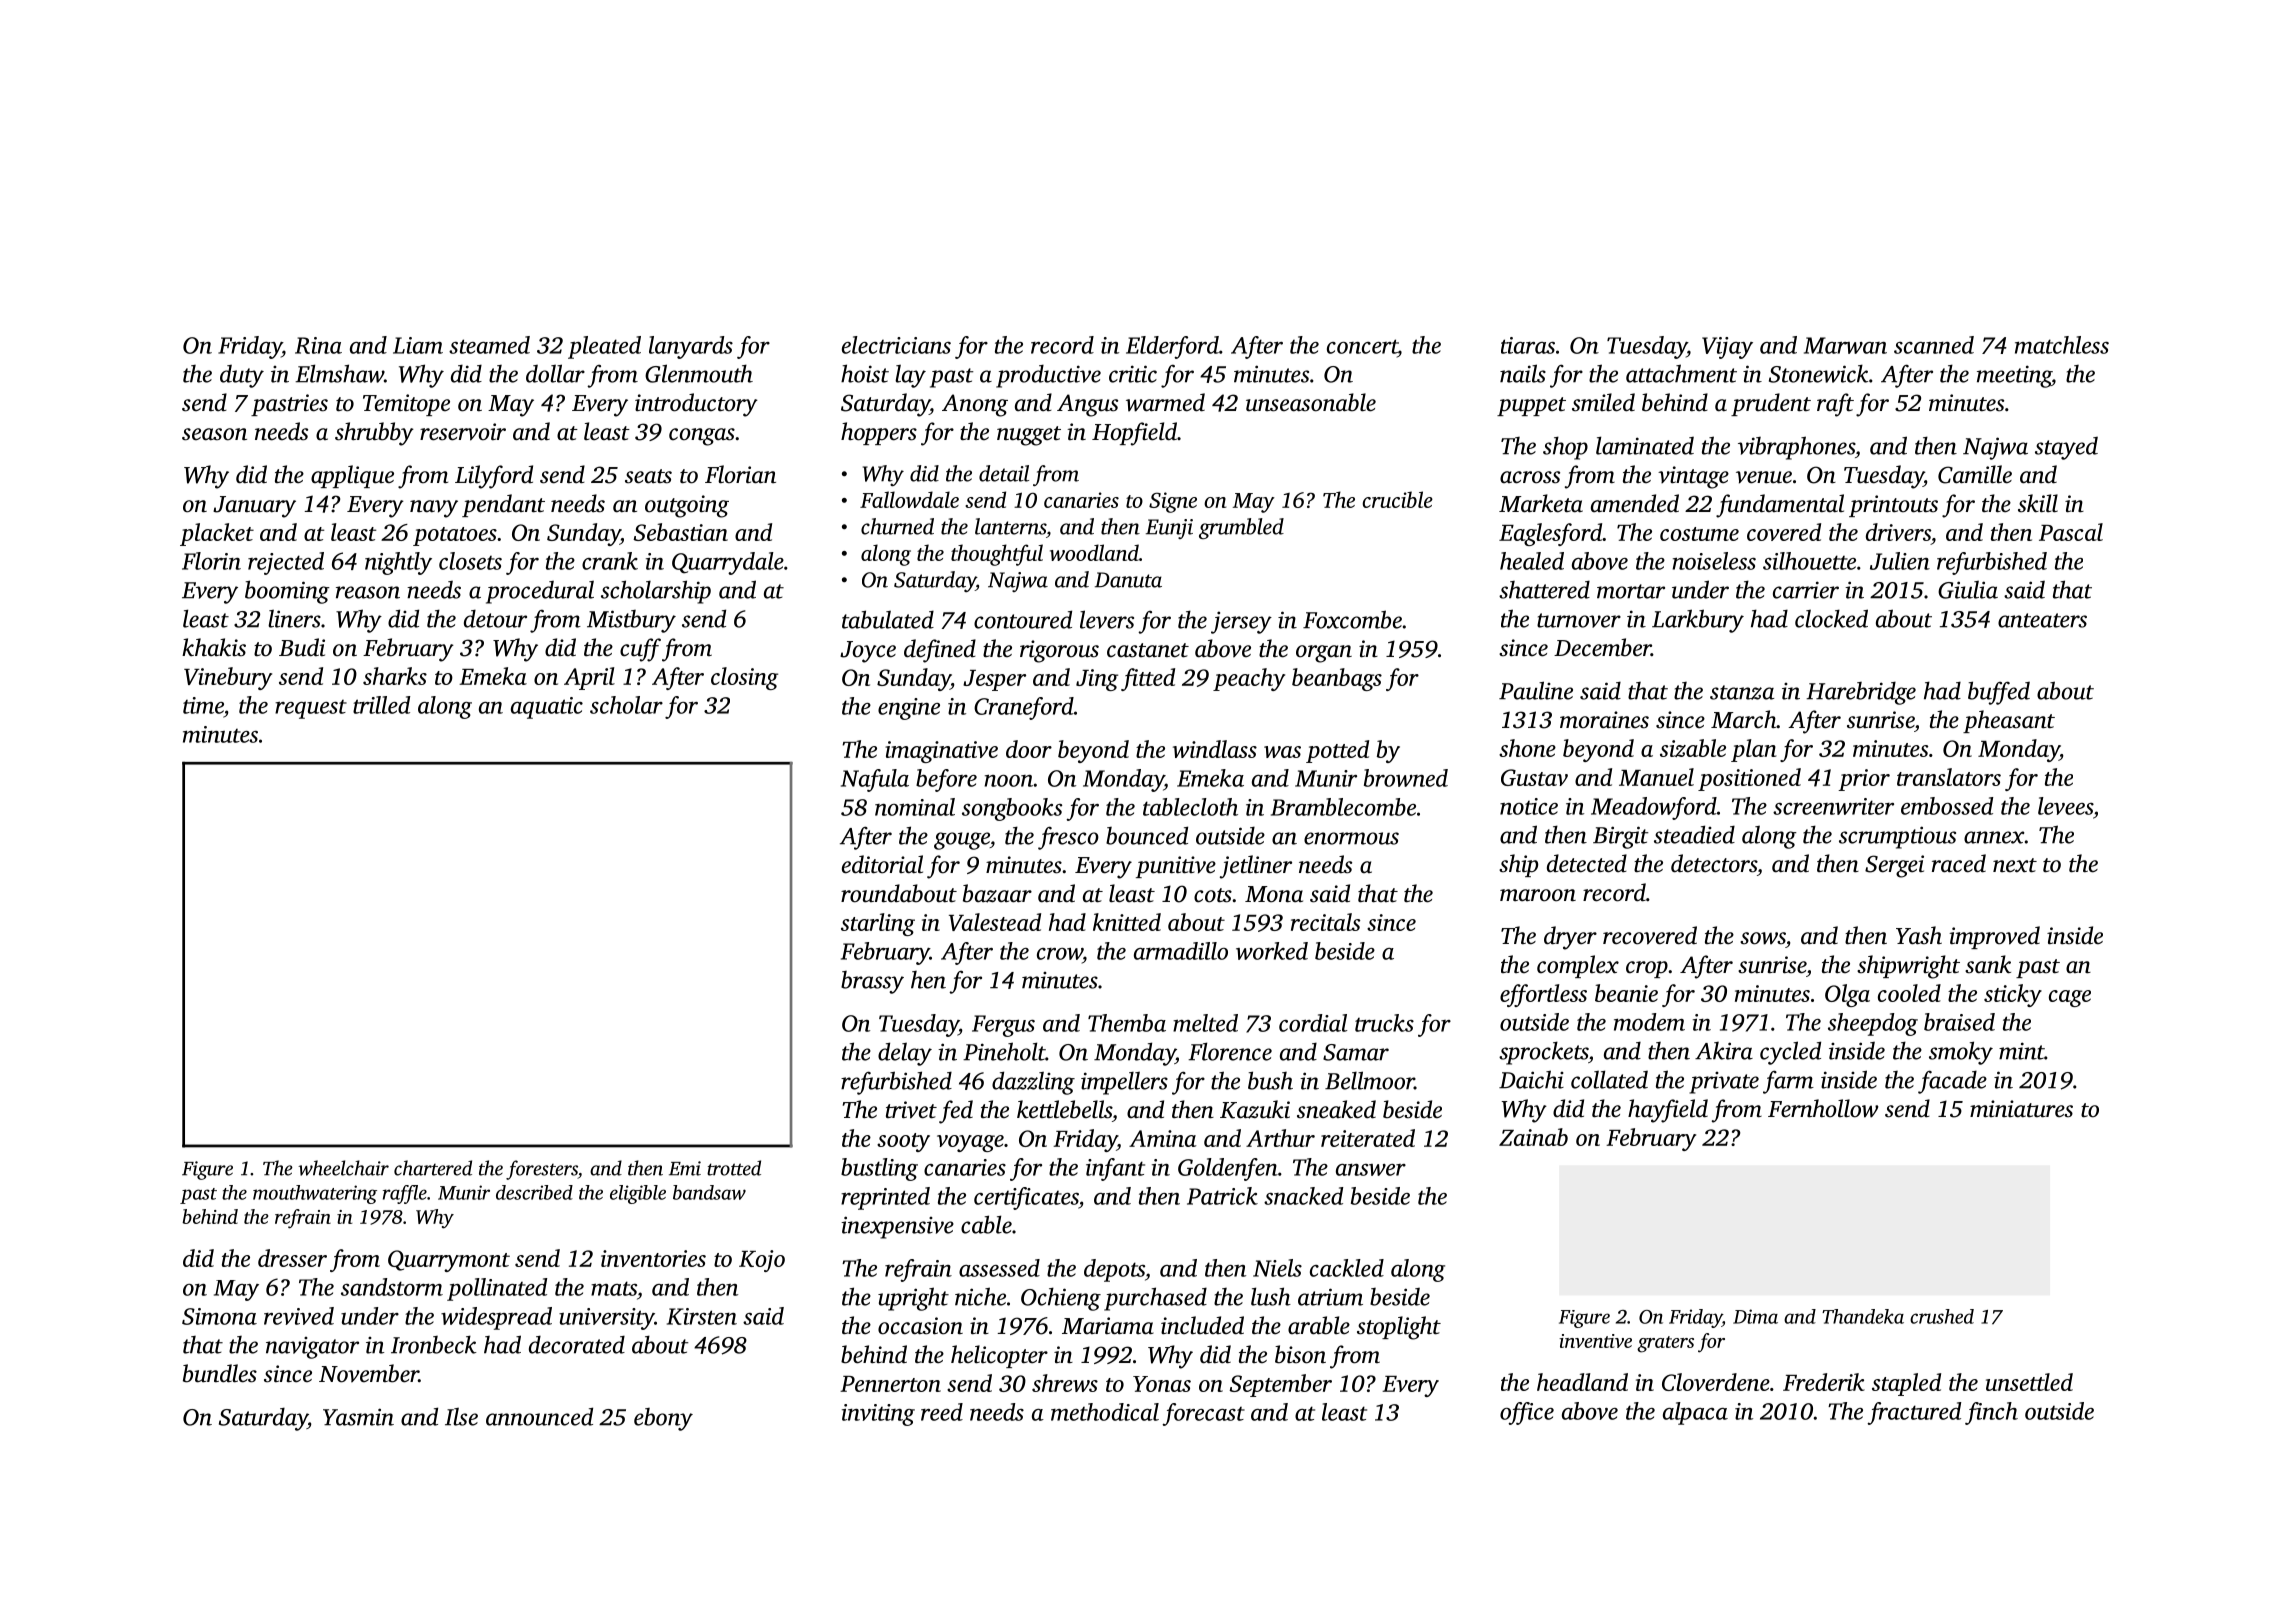 The width and height of the document is (2292, 1620). Describe the element at coordinates (970, 1143) in the document. I see `voyage` at that location.
